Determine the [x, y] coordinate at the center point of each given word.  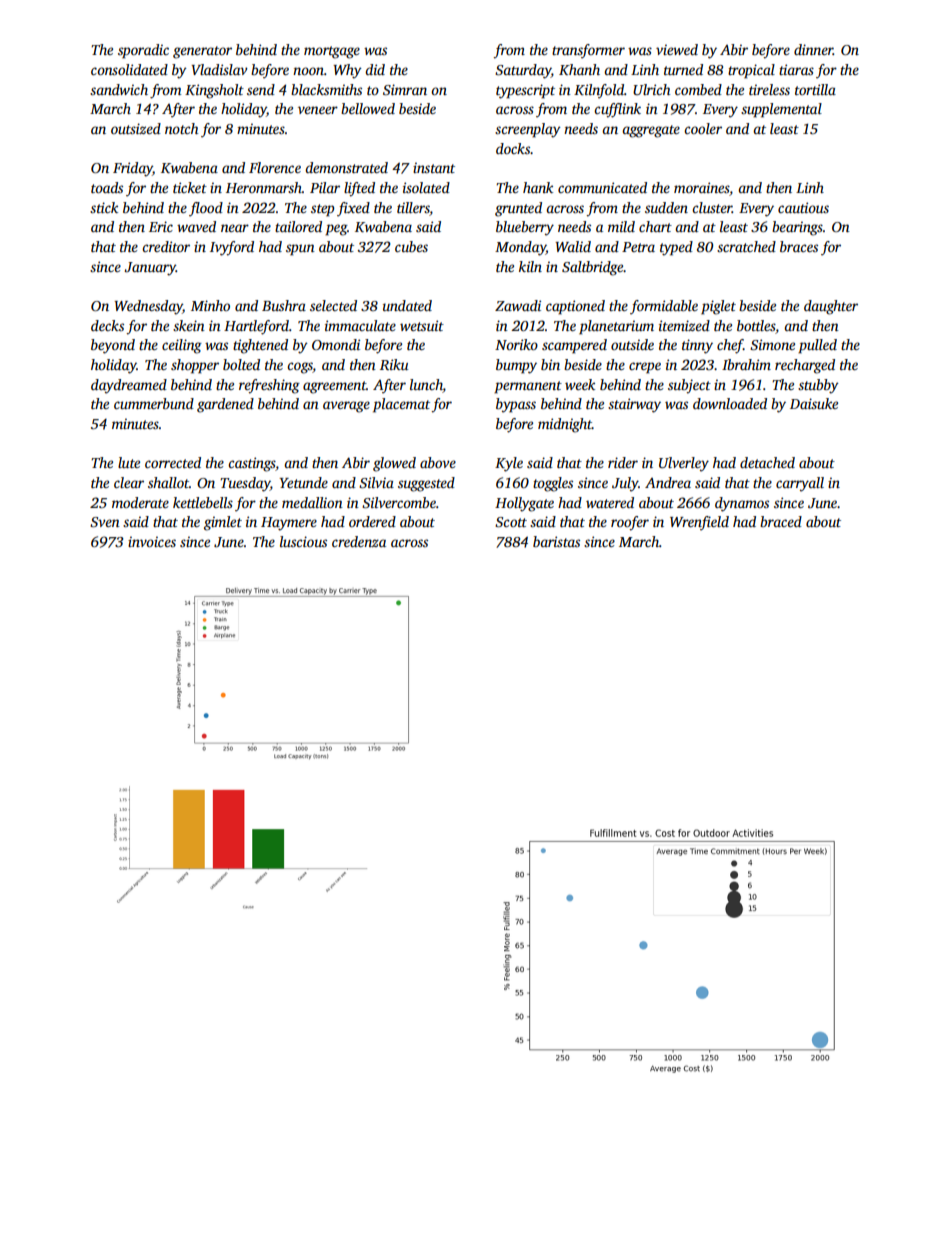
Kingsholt [214, 91]
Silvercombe [399, 502]
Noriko [516, 344]
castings [252, 464]
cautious [803, 207]
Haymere [289, 524]
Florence [275, 167]
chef [730, 346]
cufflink [617, 110]
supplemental [781, 110]
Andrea [668, 482]
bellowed [368, 108]
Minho [210, 305]
